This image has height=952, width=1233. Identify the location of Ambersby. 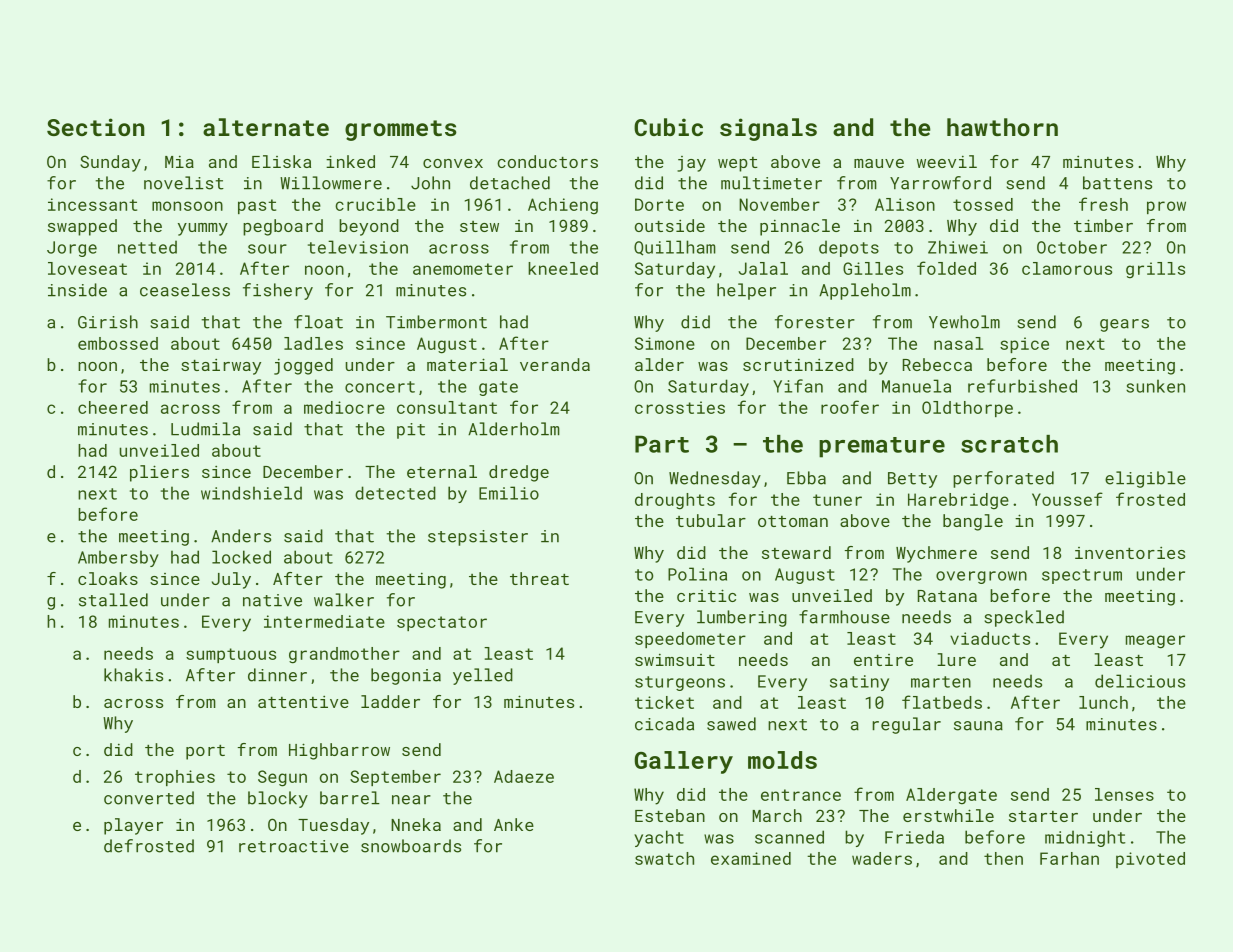
(118, 558).
